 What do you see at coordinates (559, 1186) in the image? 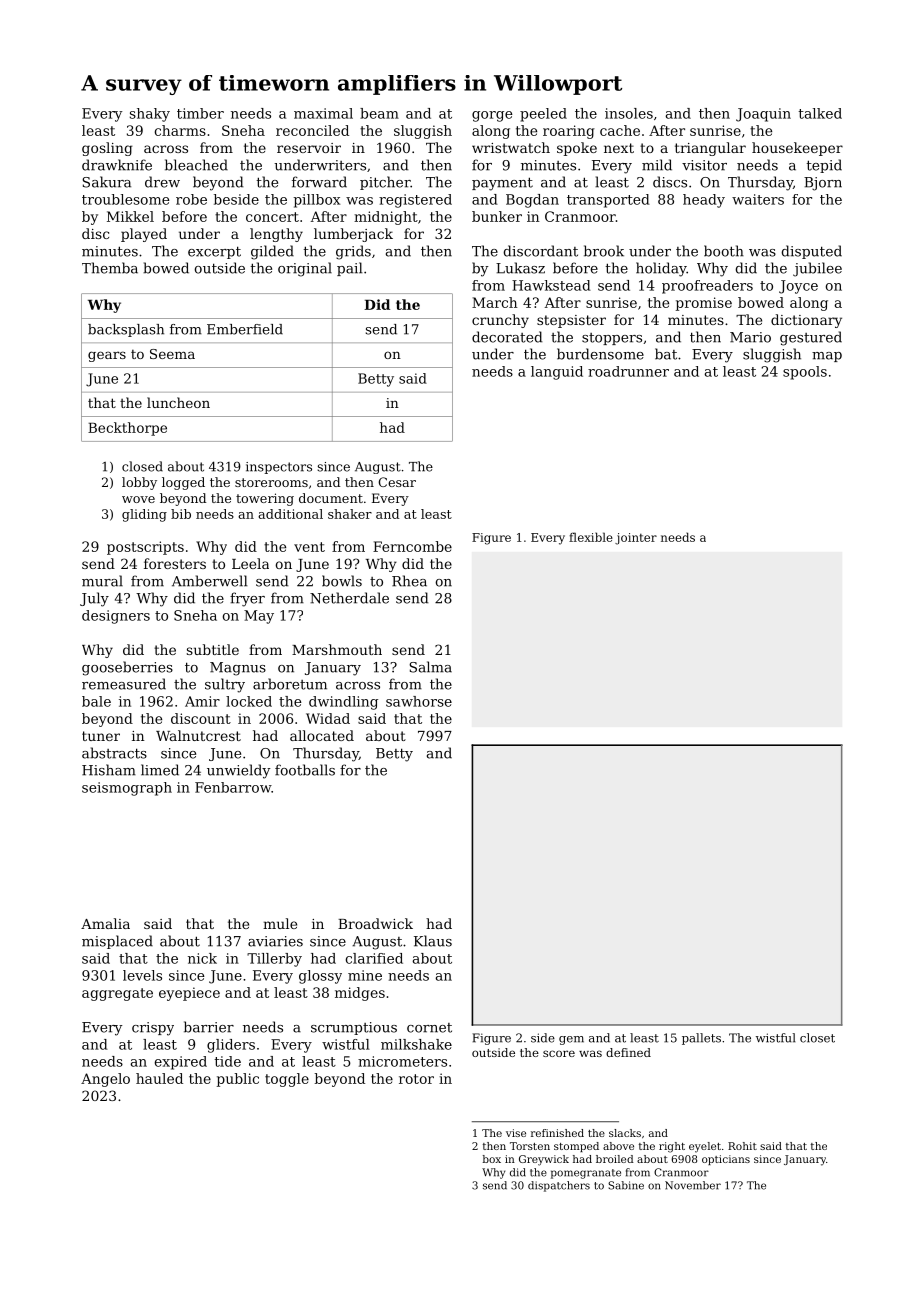
I see `dispatchers` at bounding box center [559, 1186].
